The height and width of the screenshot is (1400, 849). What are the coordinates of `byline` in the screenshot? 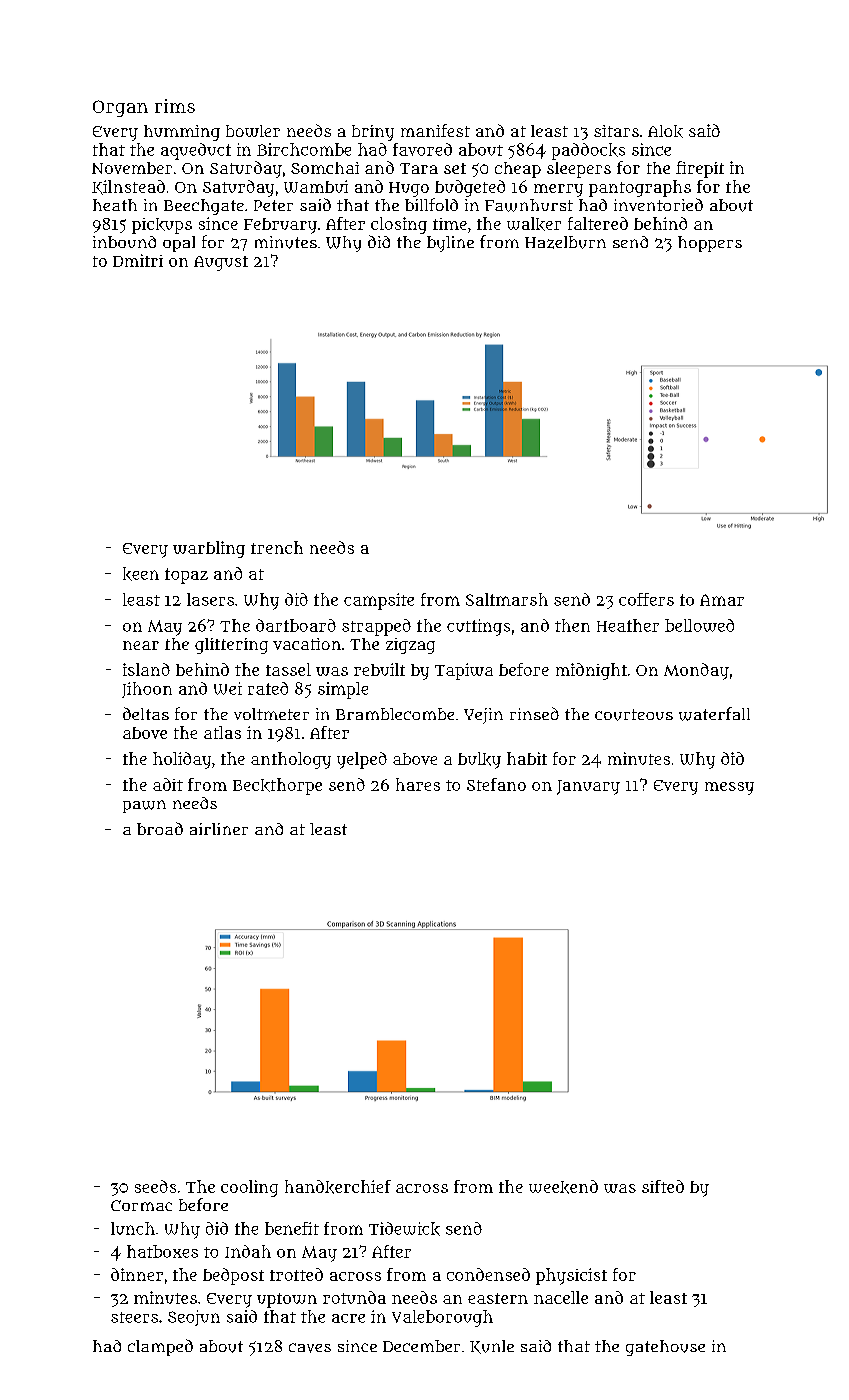 It's located at (450, 244).
